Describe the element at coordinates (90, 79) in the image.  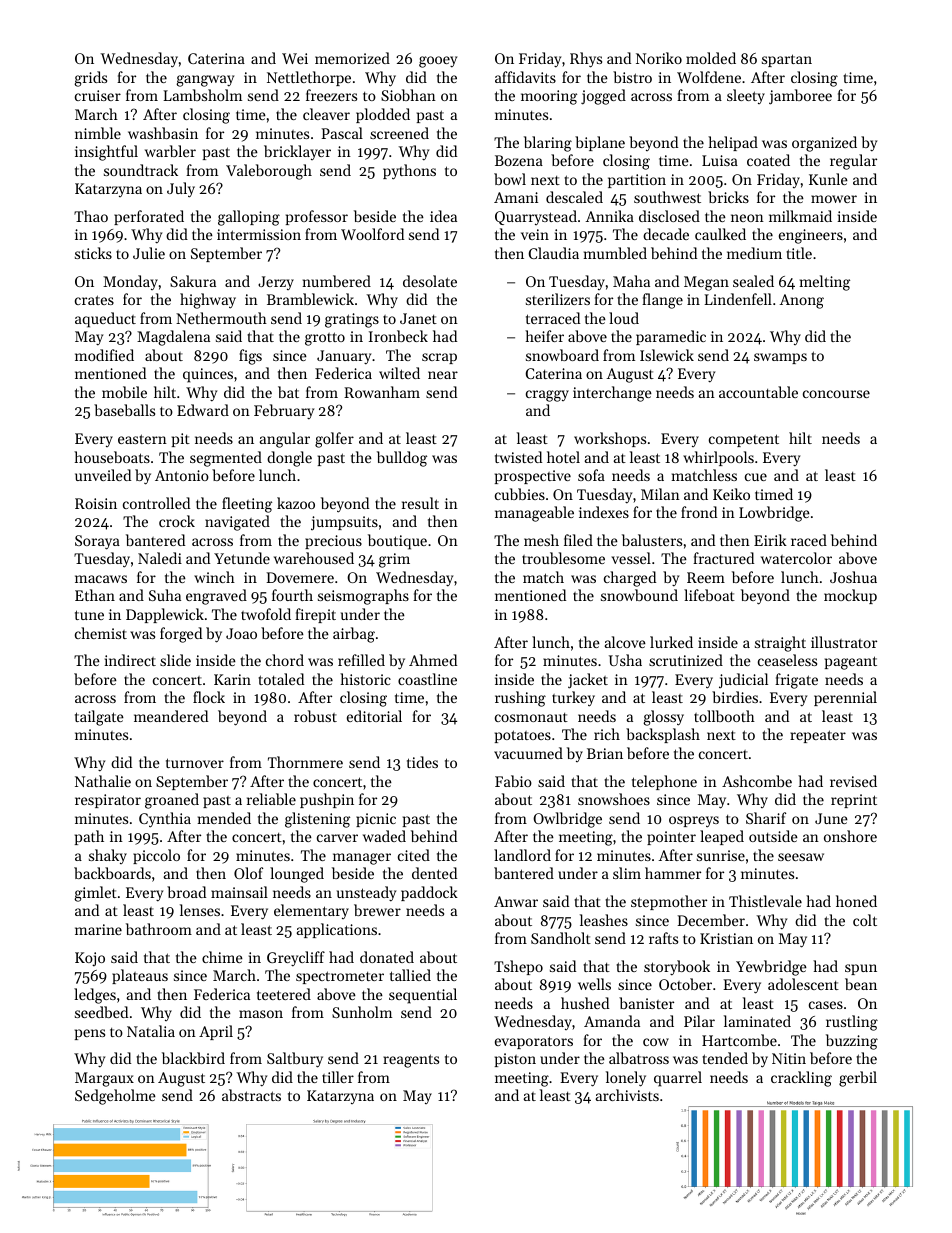
I see `grids` at that location.
